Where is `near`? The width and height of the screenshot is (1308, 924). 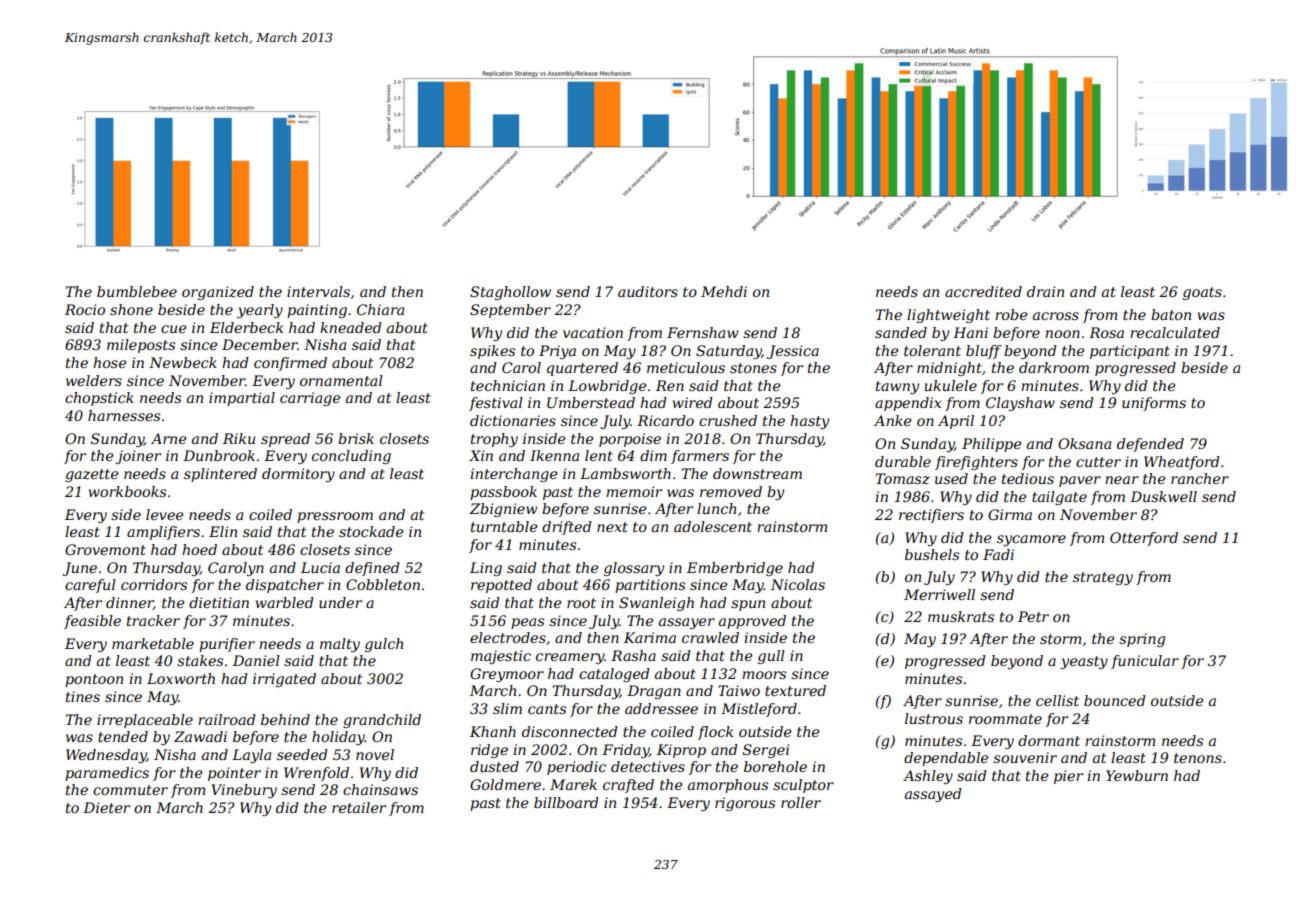 near is located at coordinates (1122, 480).
